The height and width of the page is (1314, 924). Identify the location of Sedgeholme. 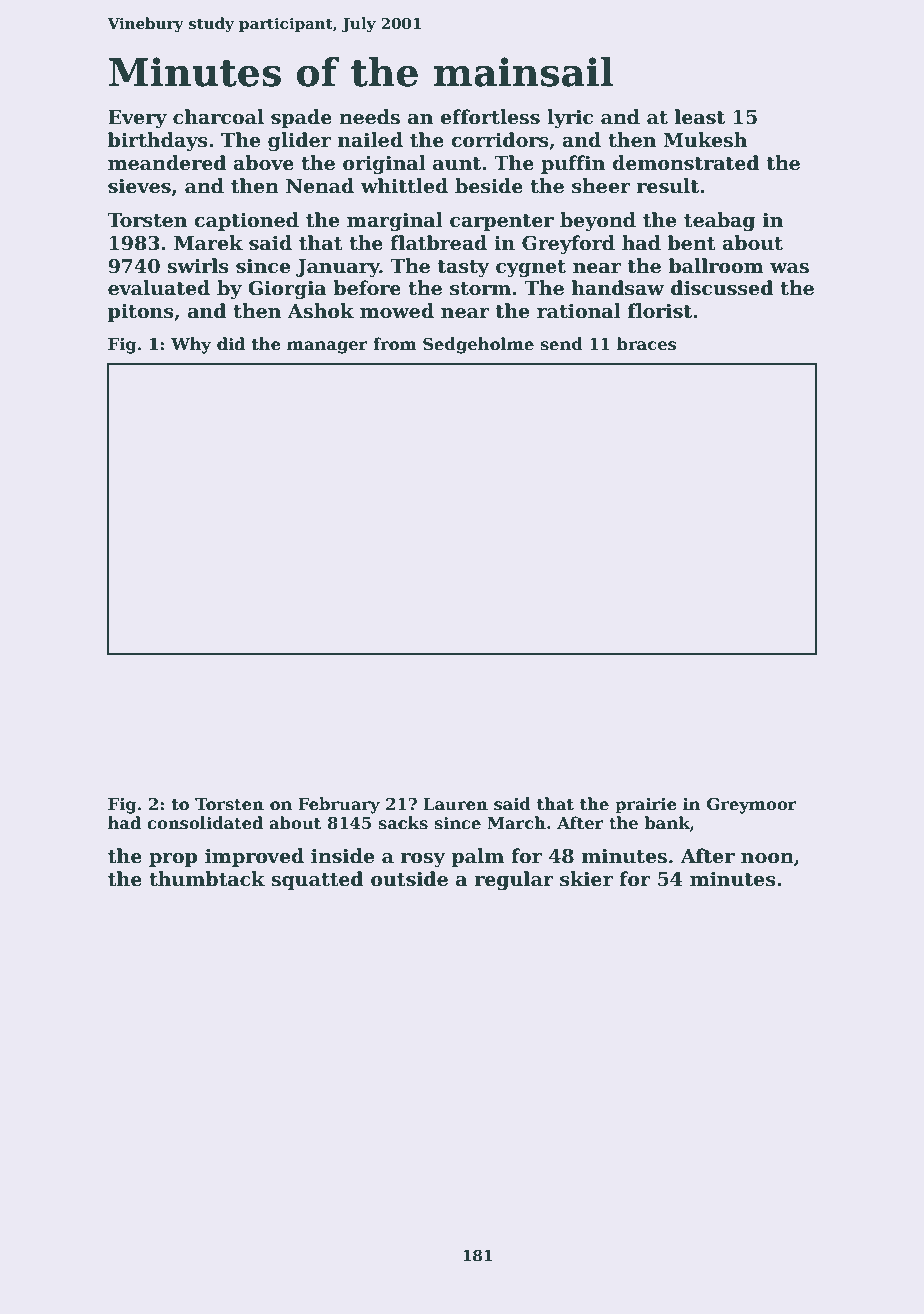
(478, 345).
